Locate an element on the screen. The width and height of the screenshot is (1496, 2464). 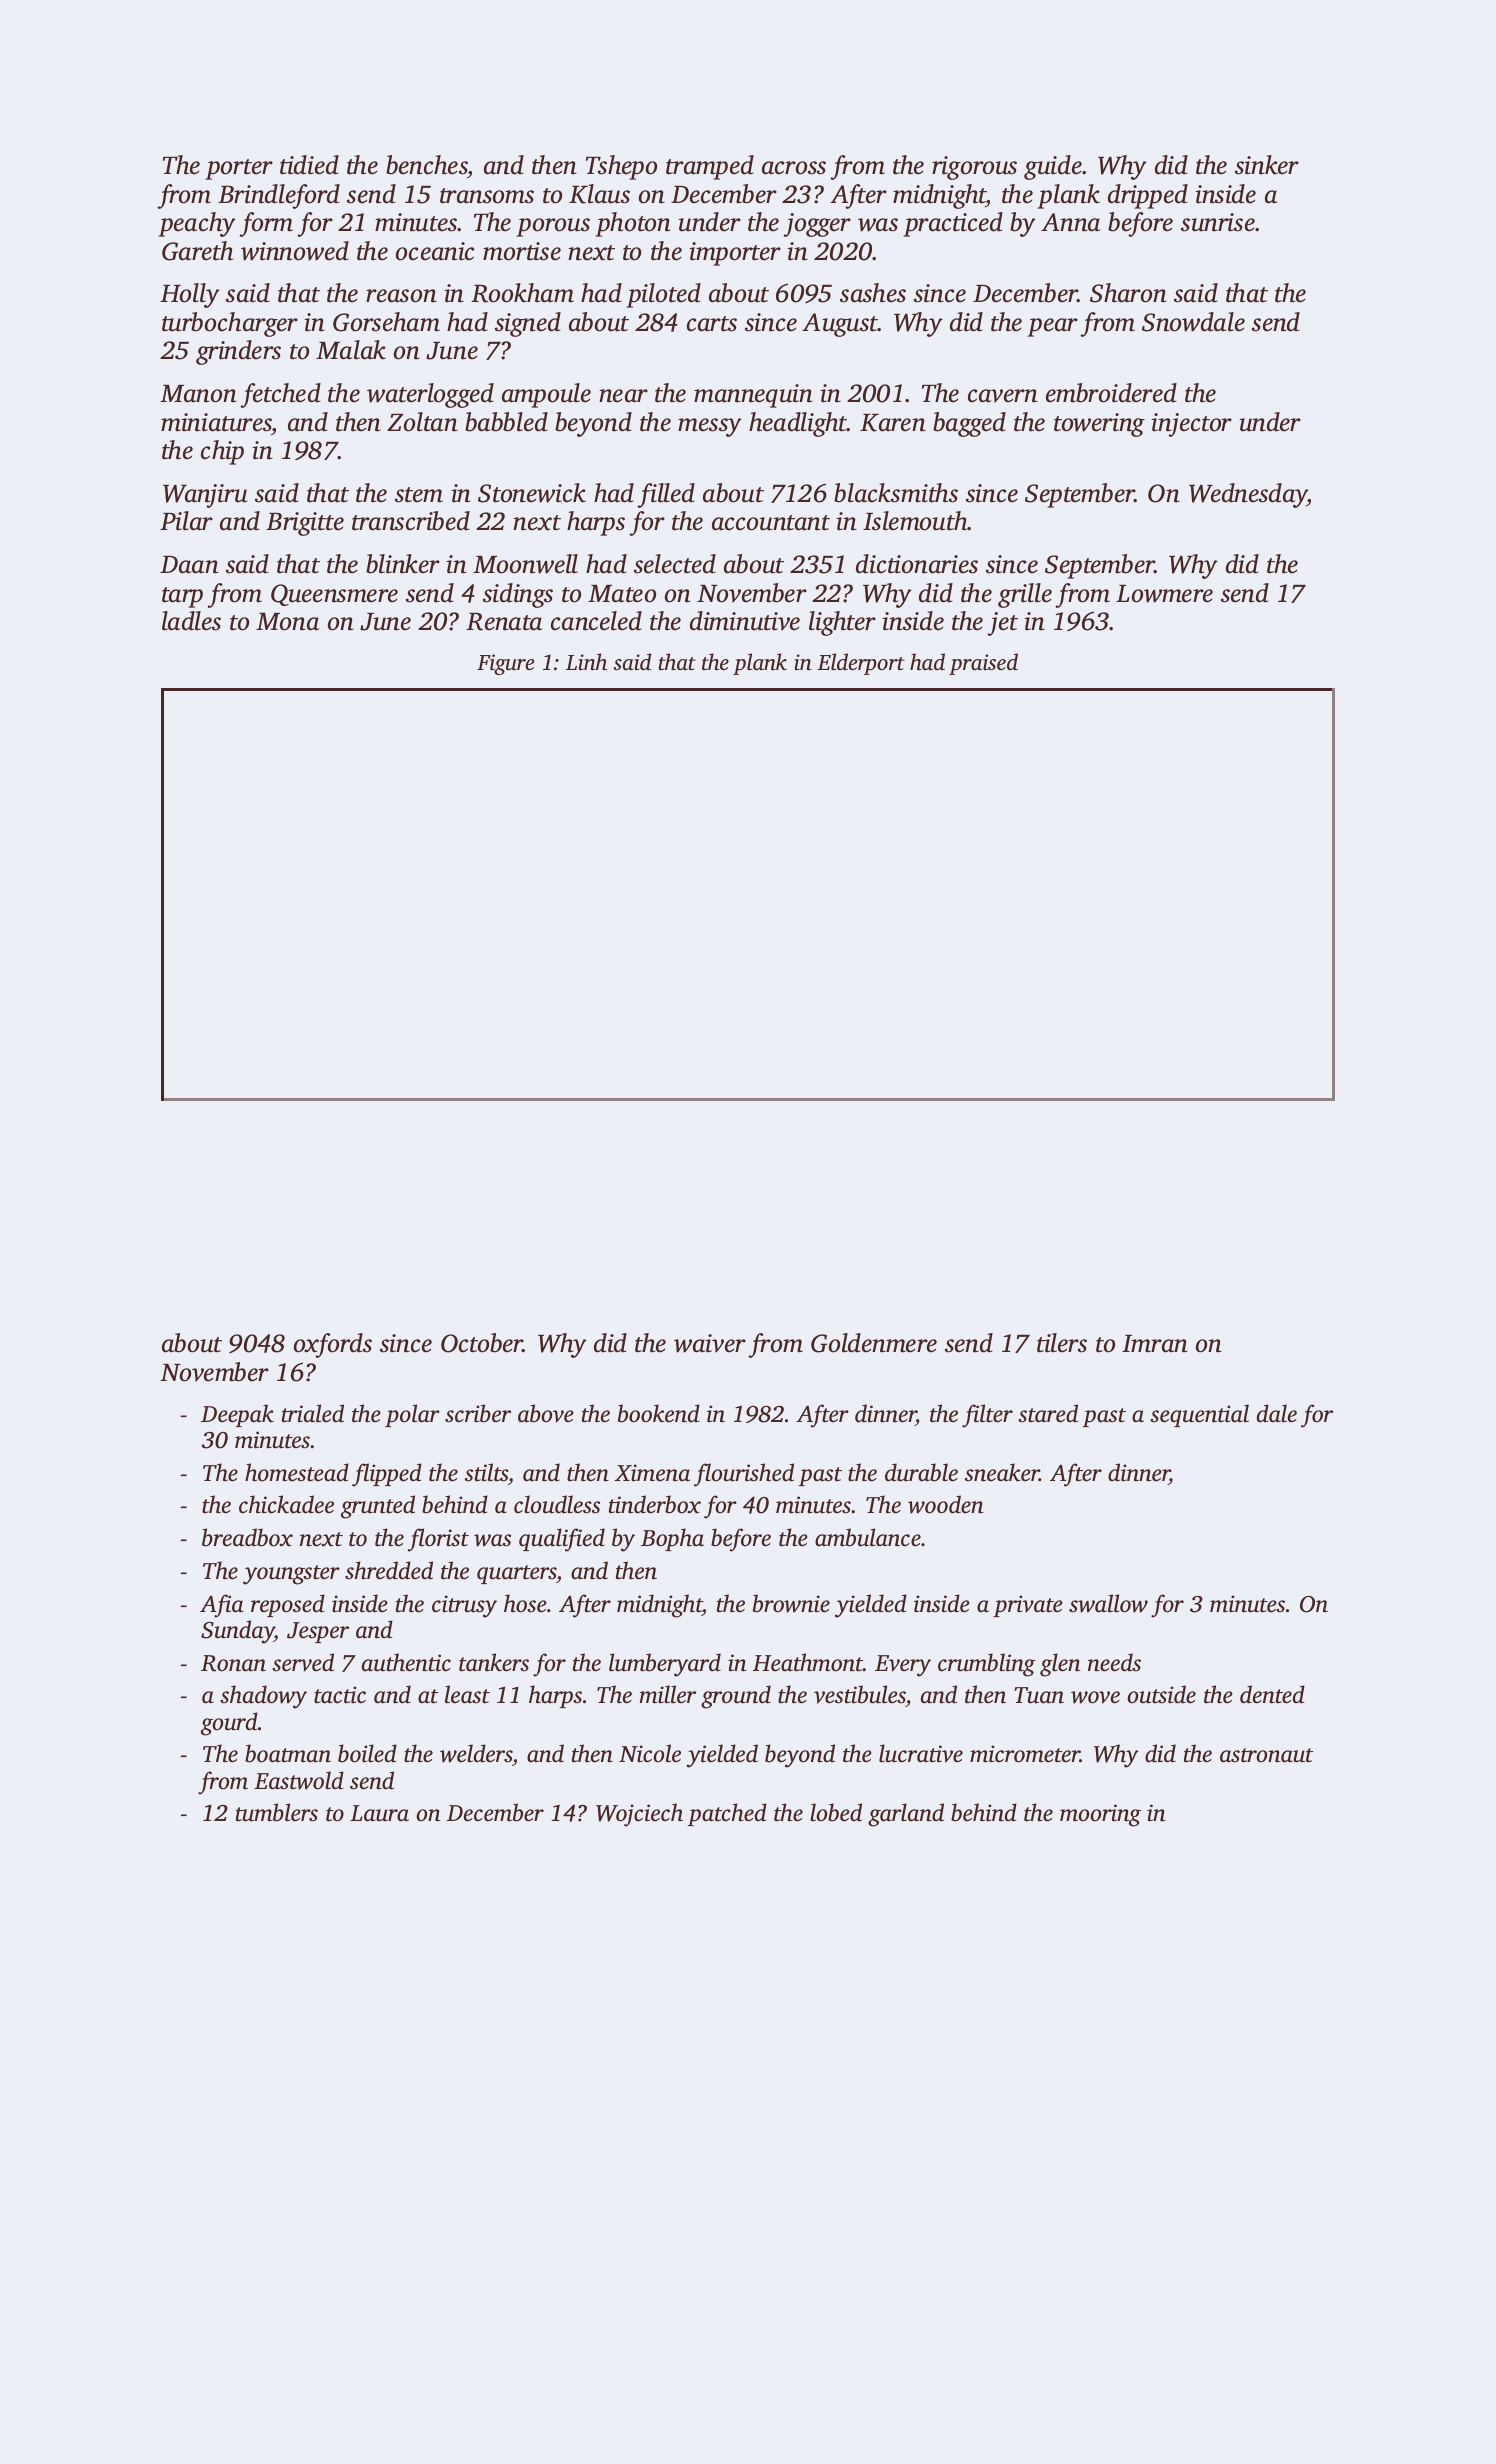
Wojciech is located at coordinates (639, 1815).
